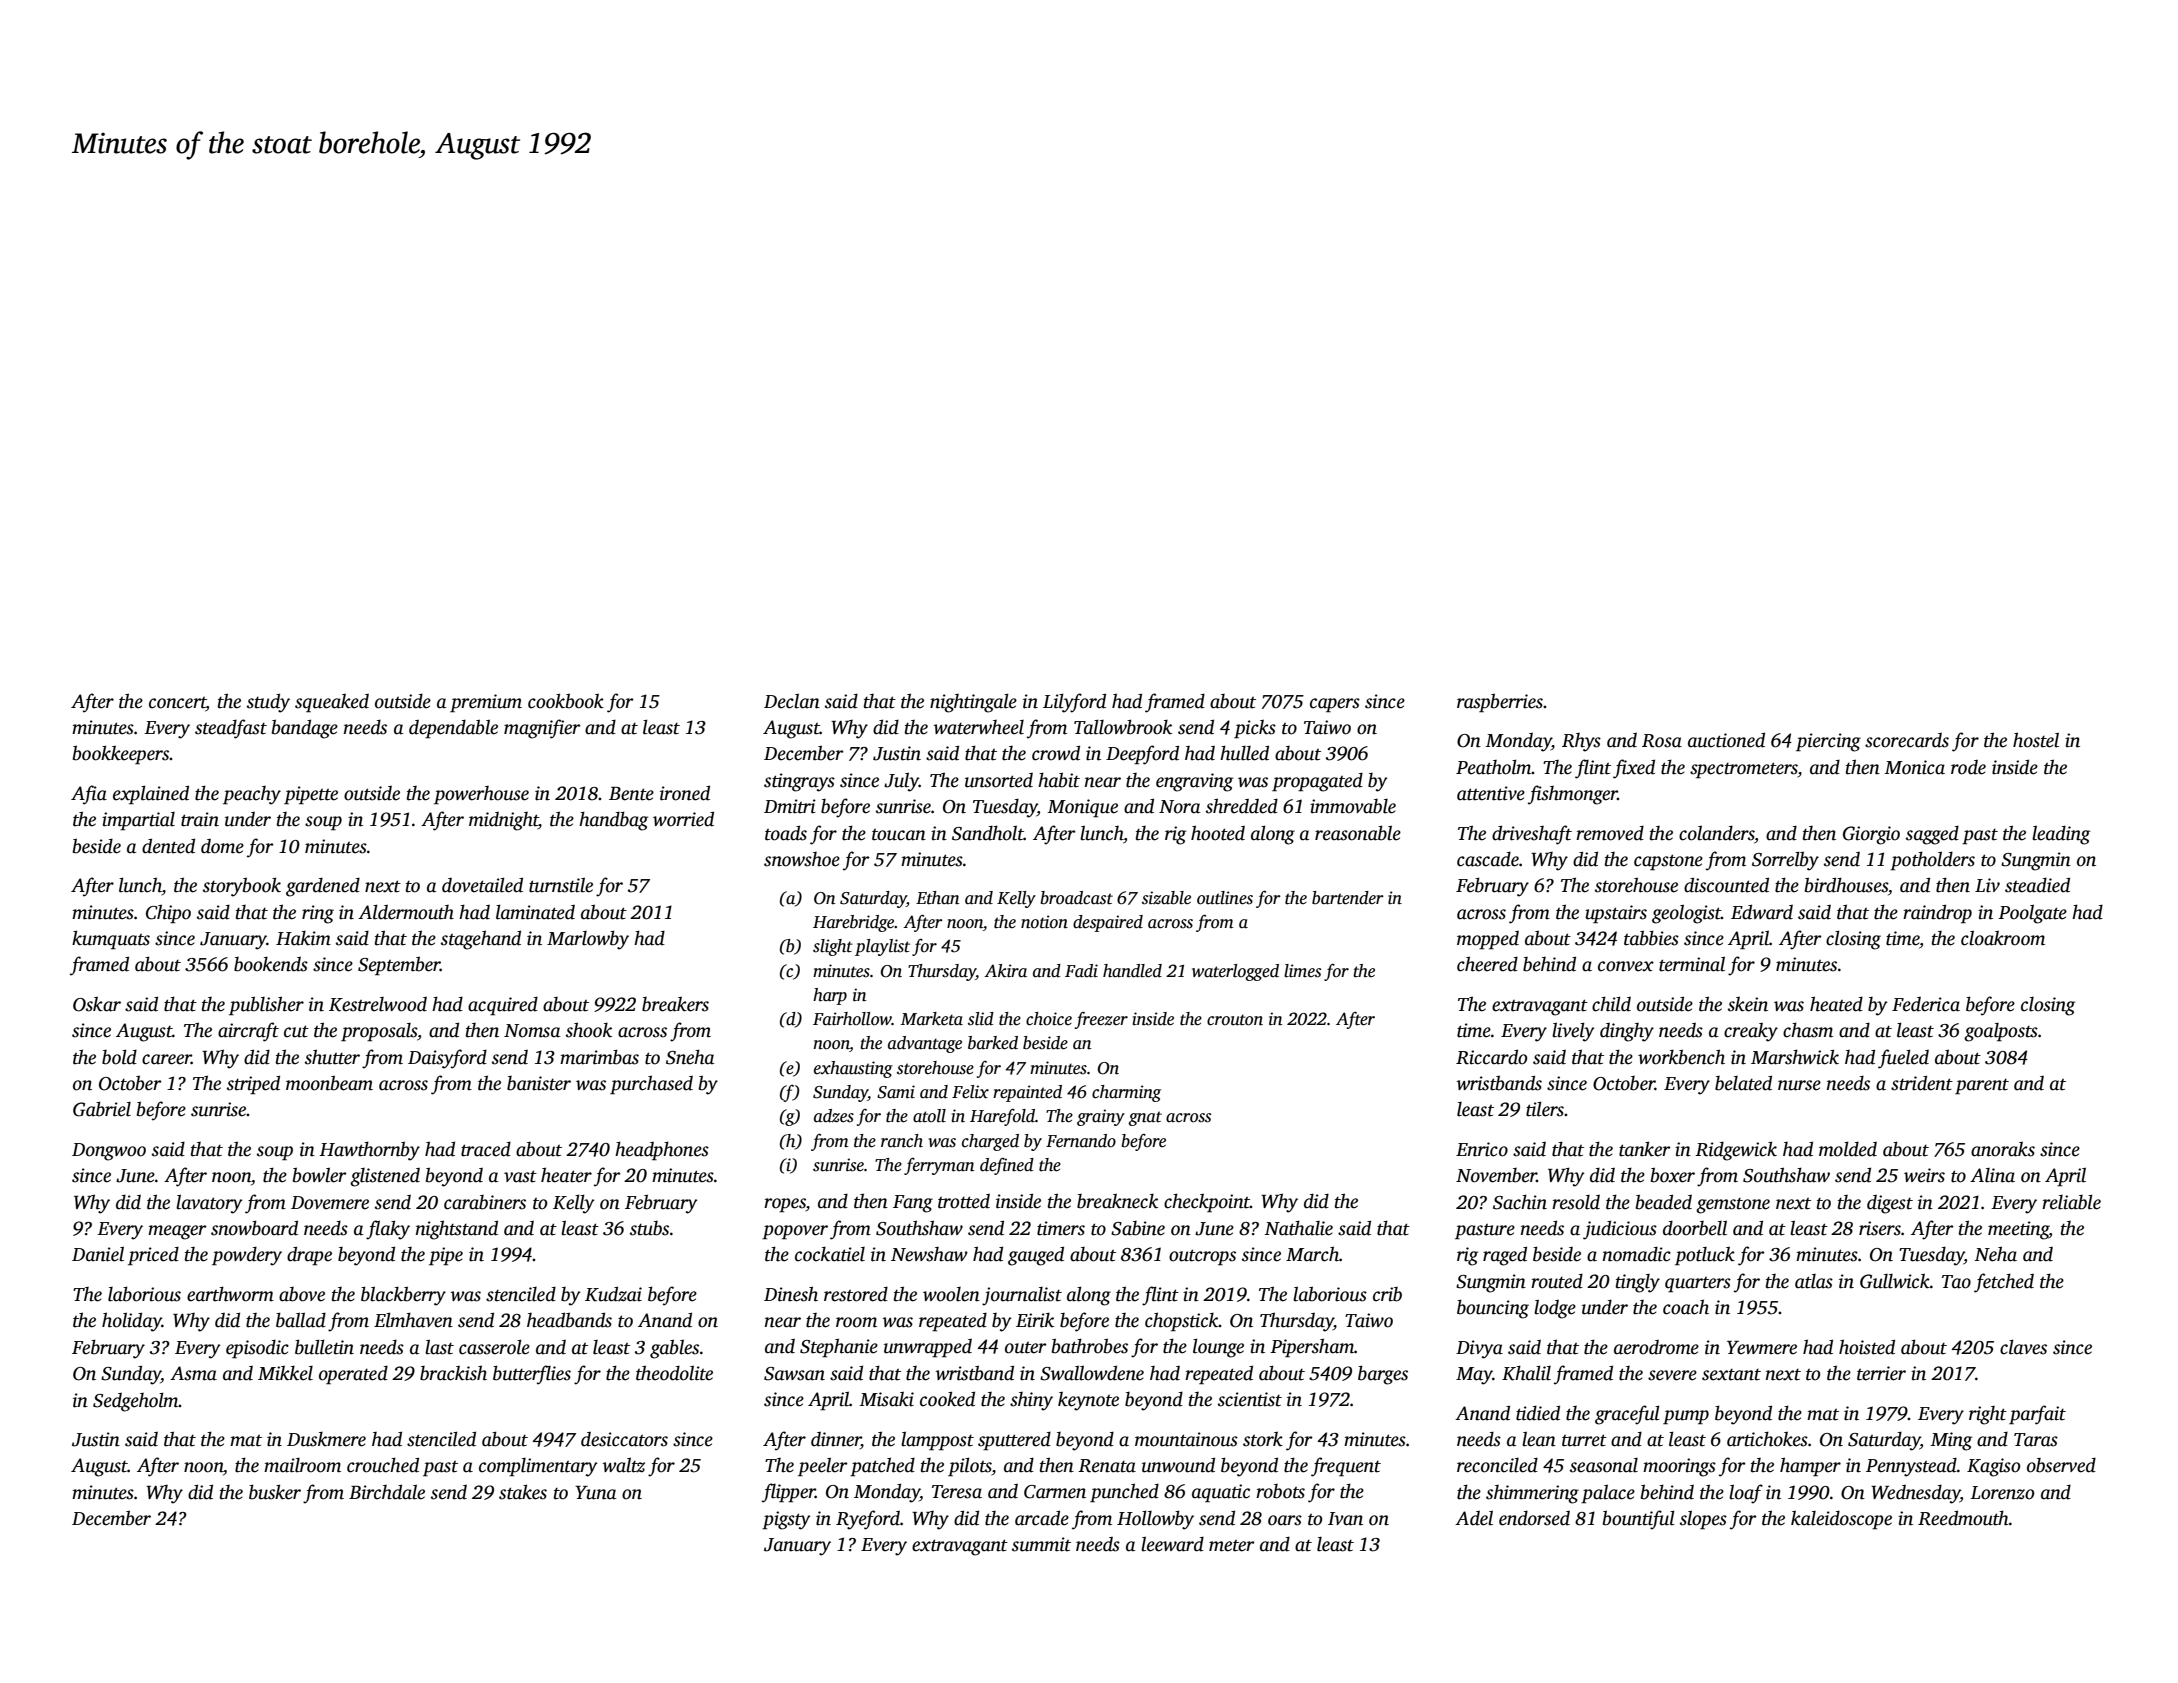  I want to click on Marshwick, so click(1795, 1057).
